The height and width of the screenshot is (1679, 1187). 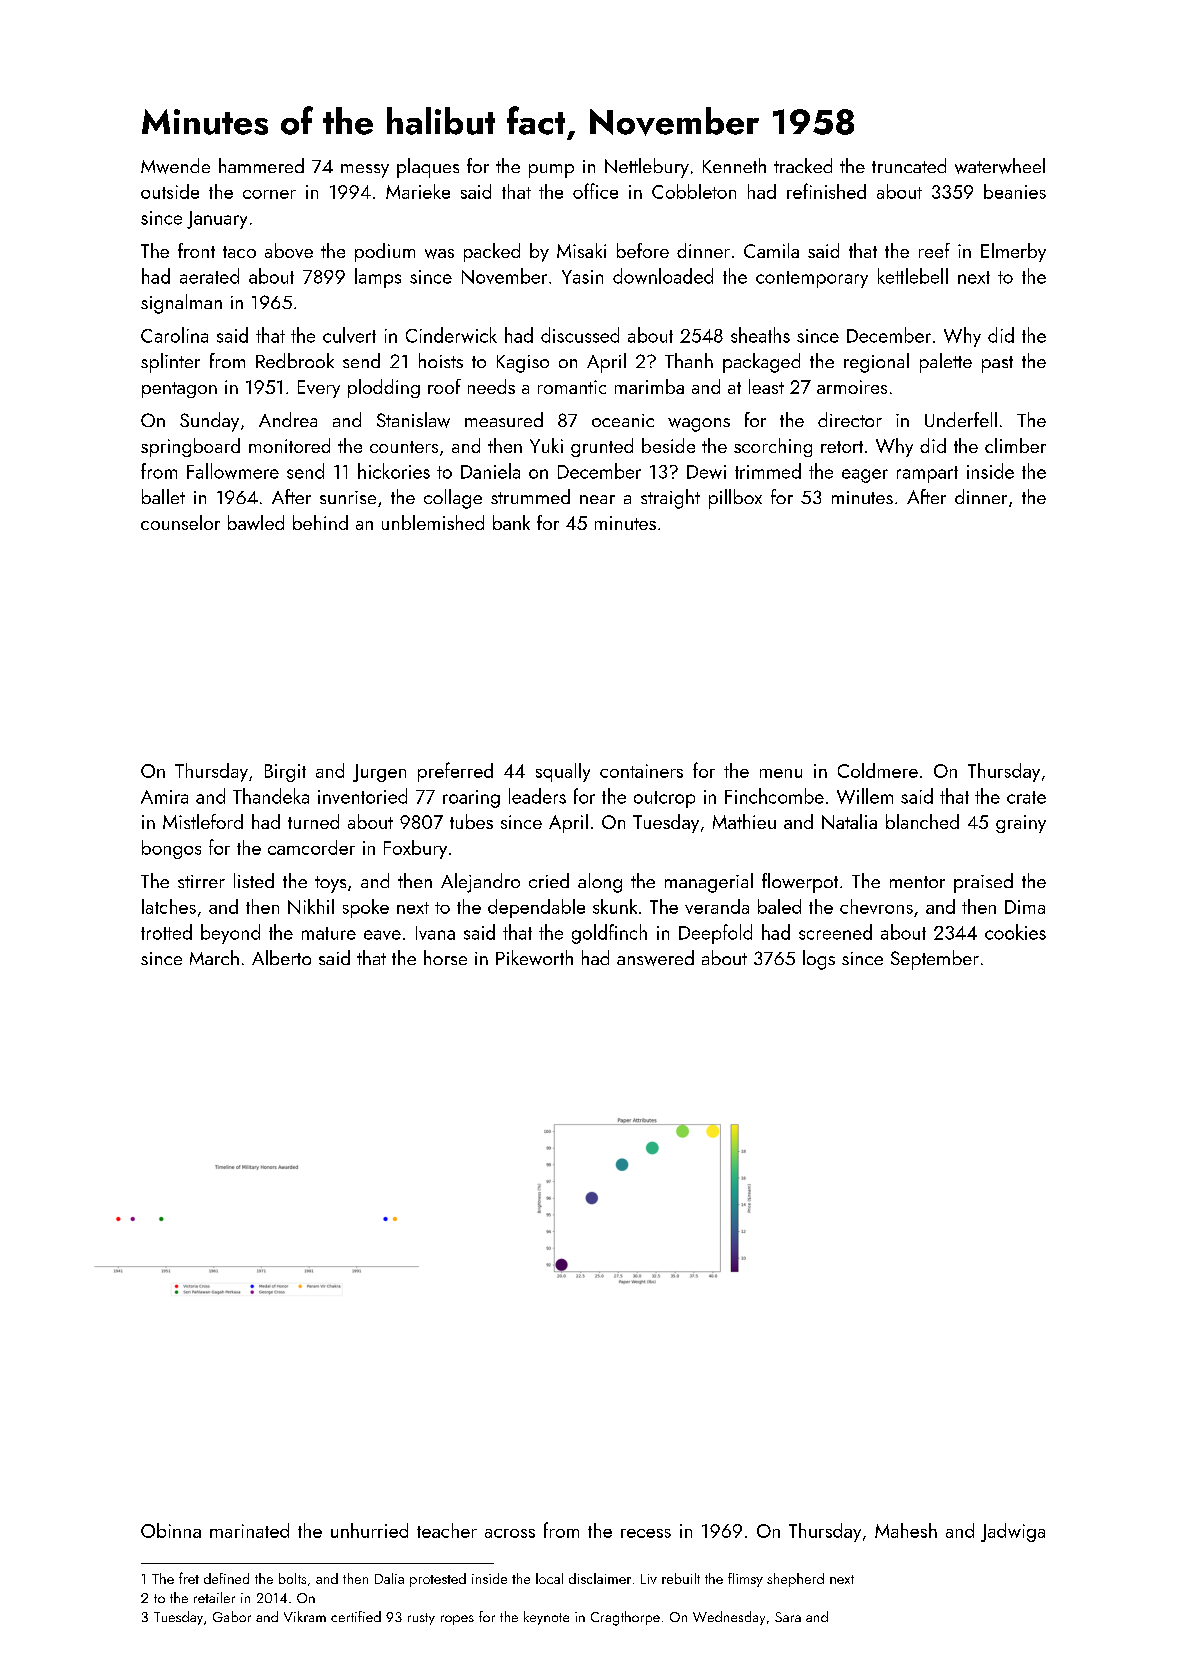 What do you see at coordinates (670, 499) in the screenshot?
I see `straight` at bounding box center [670, 499].
